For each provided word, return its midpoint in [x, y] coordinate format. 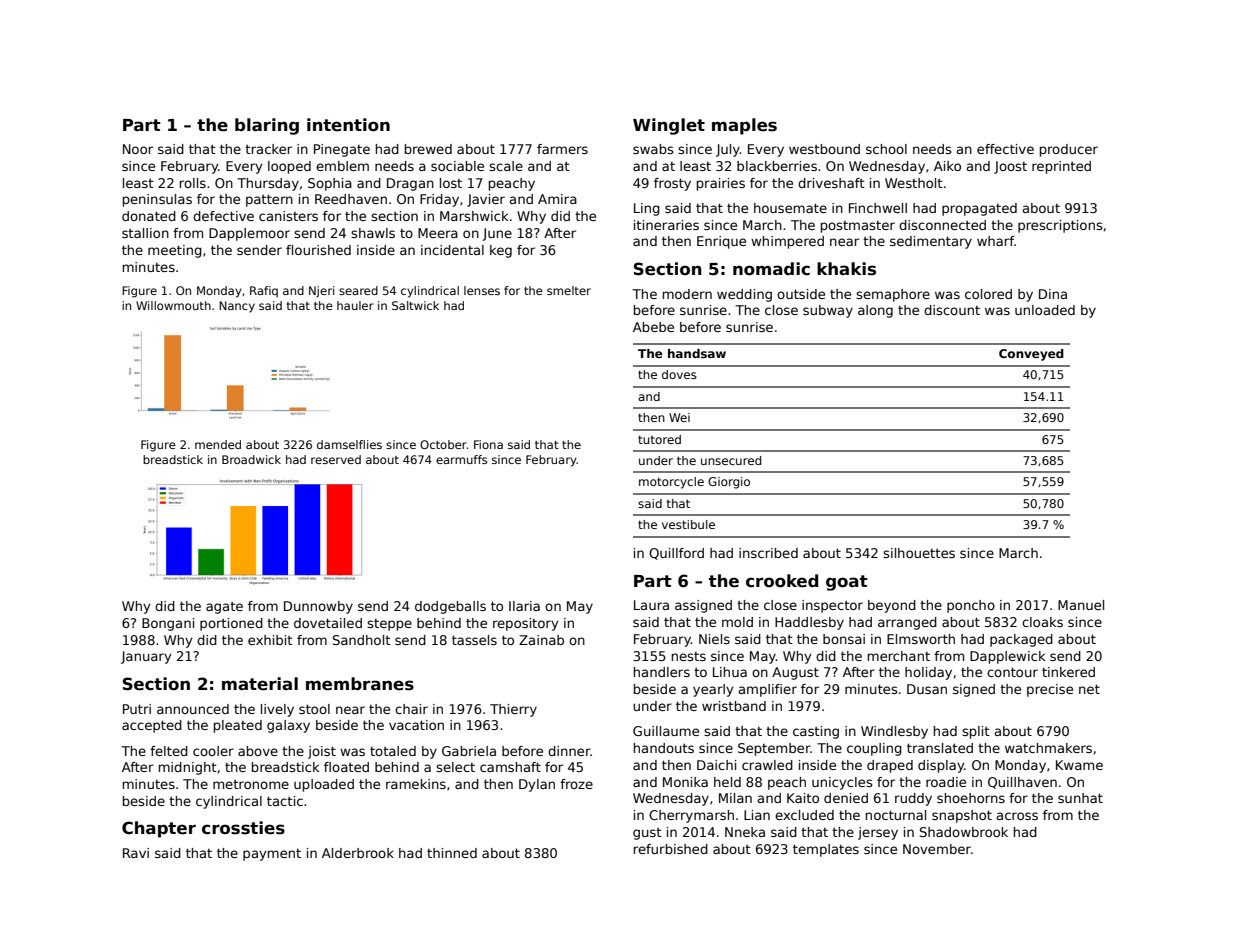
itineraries [666, 225]
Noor [138, 149]
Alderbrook [358, 853]
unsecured [731, 460]
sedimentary [931, 242]
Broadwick [251, 459]
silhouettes [919, 553]
